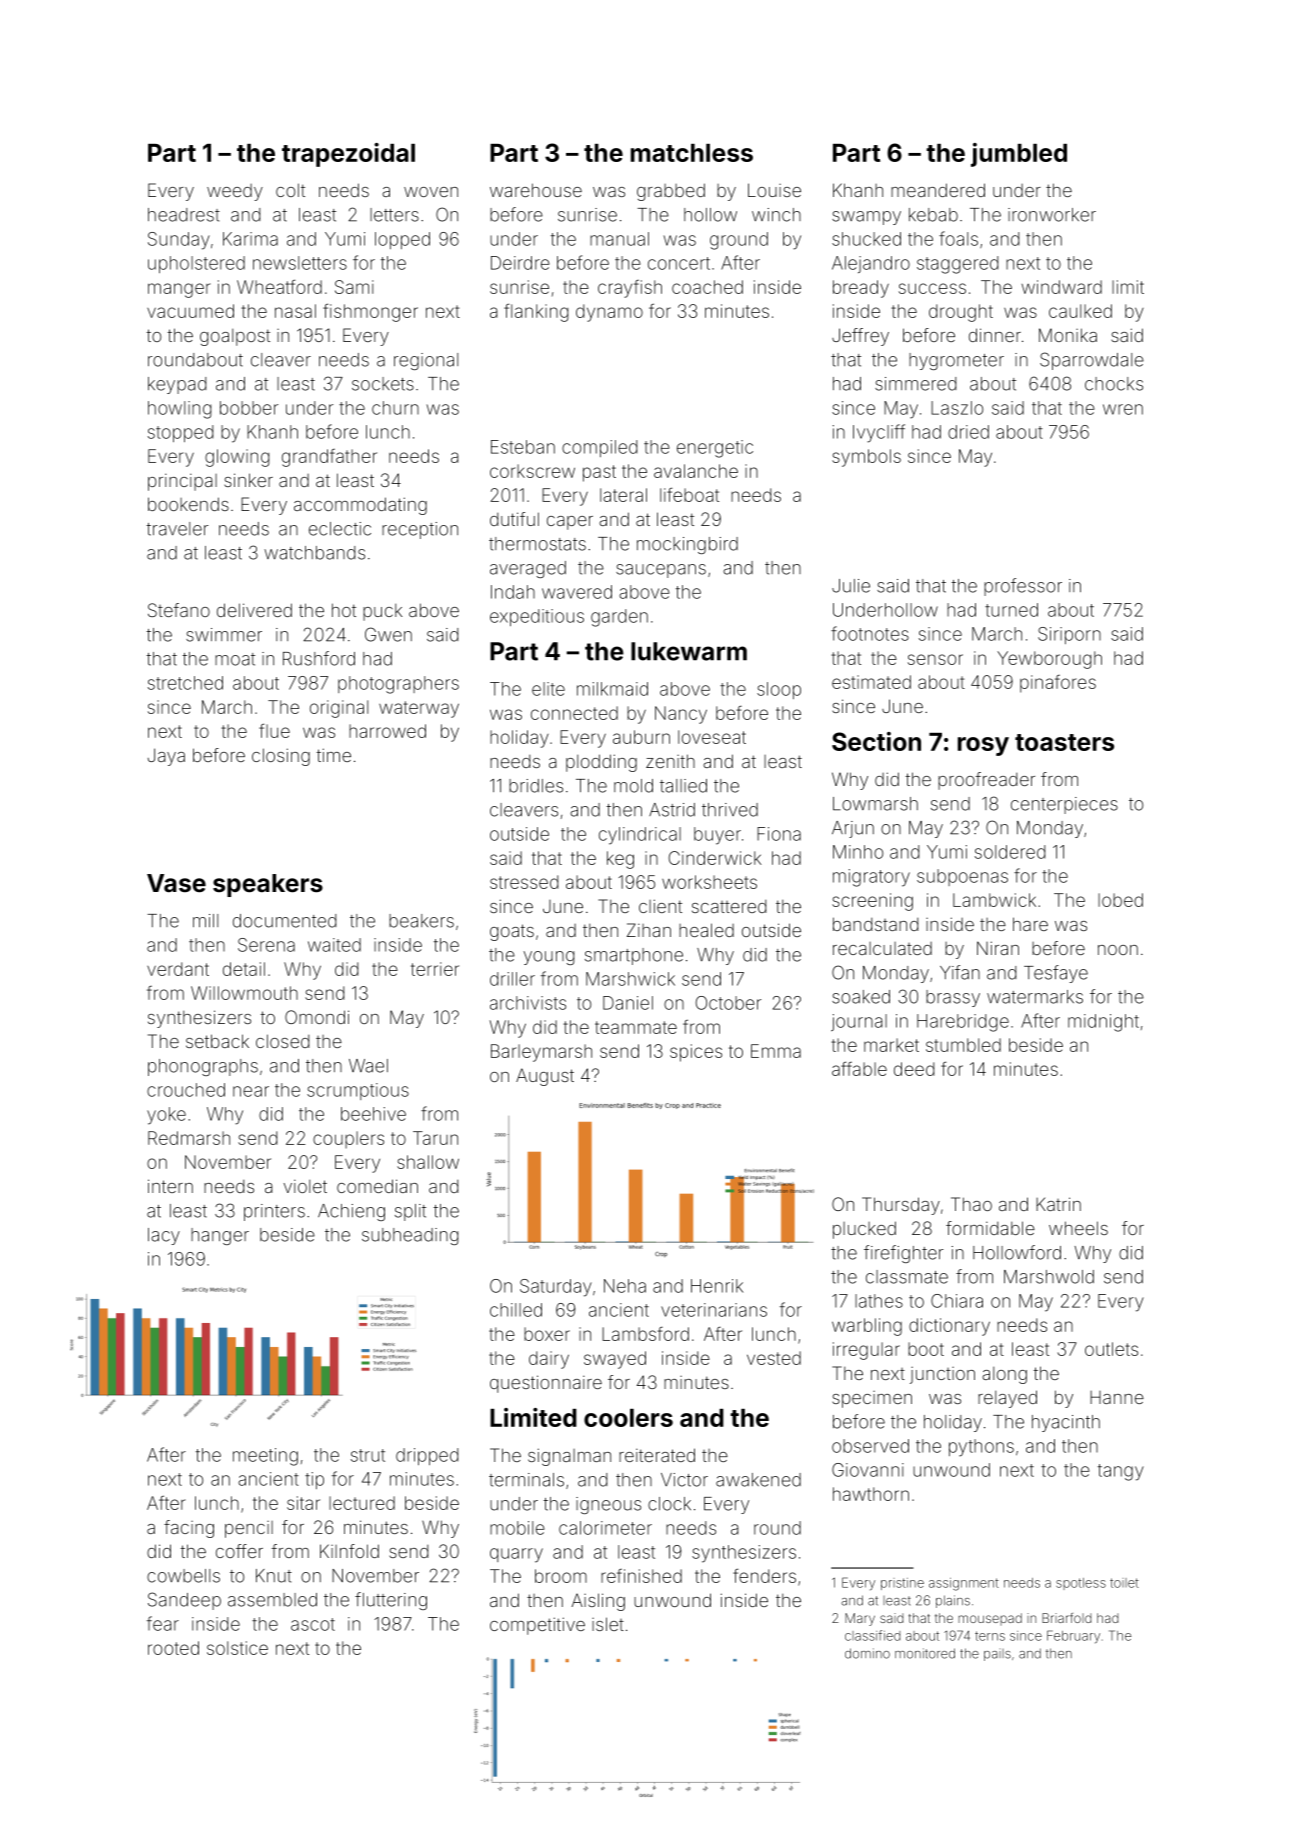  I want to click on wheels, so click(1078, 1228).
